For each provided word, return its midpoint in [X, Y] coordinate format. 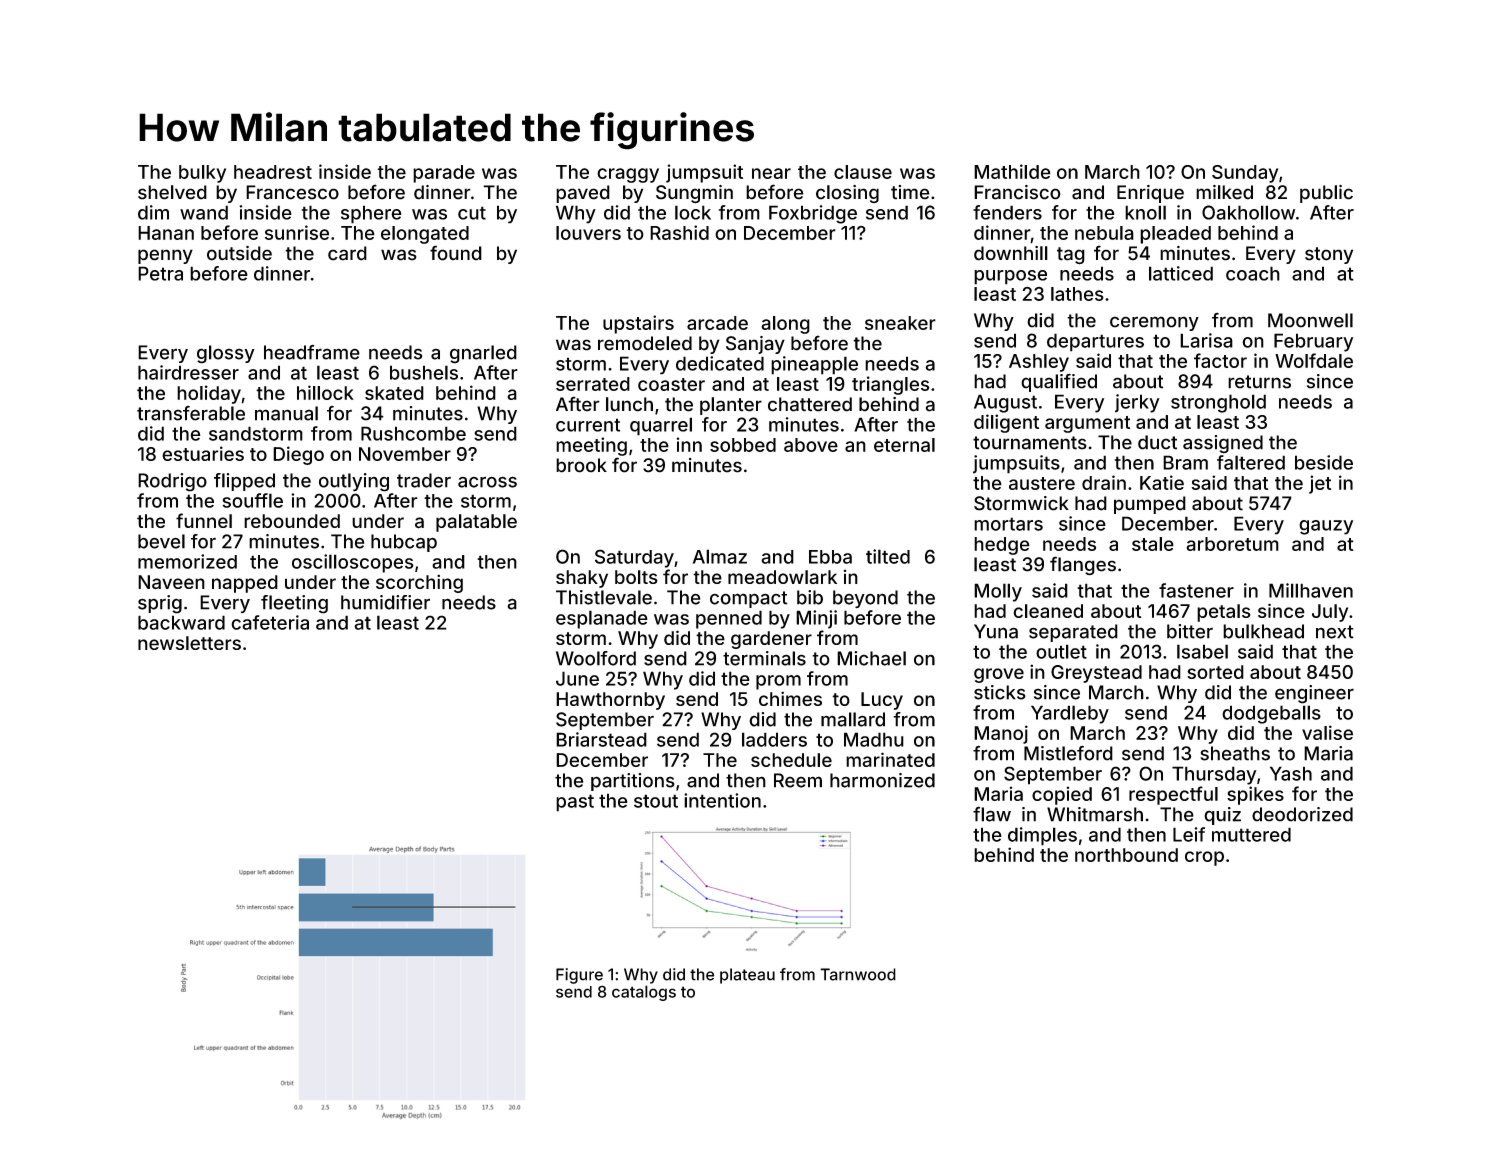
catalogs [644, 993]
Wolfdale [1314, 360]
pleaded [1175, 235]
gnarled [483, 354]
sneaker [900, 323]
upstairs [638, 324]
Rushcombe [413, 433]
